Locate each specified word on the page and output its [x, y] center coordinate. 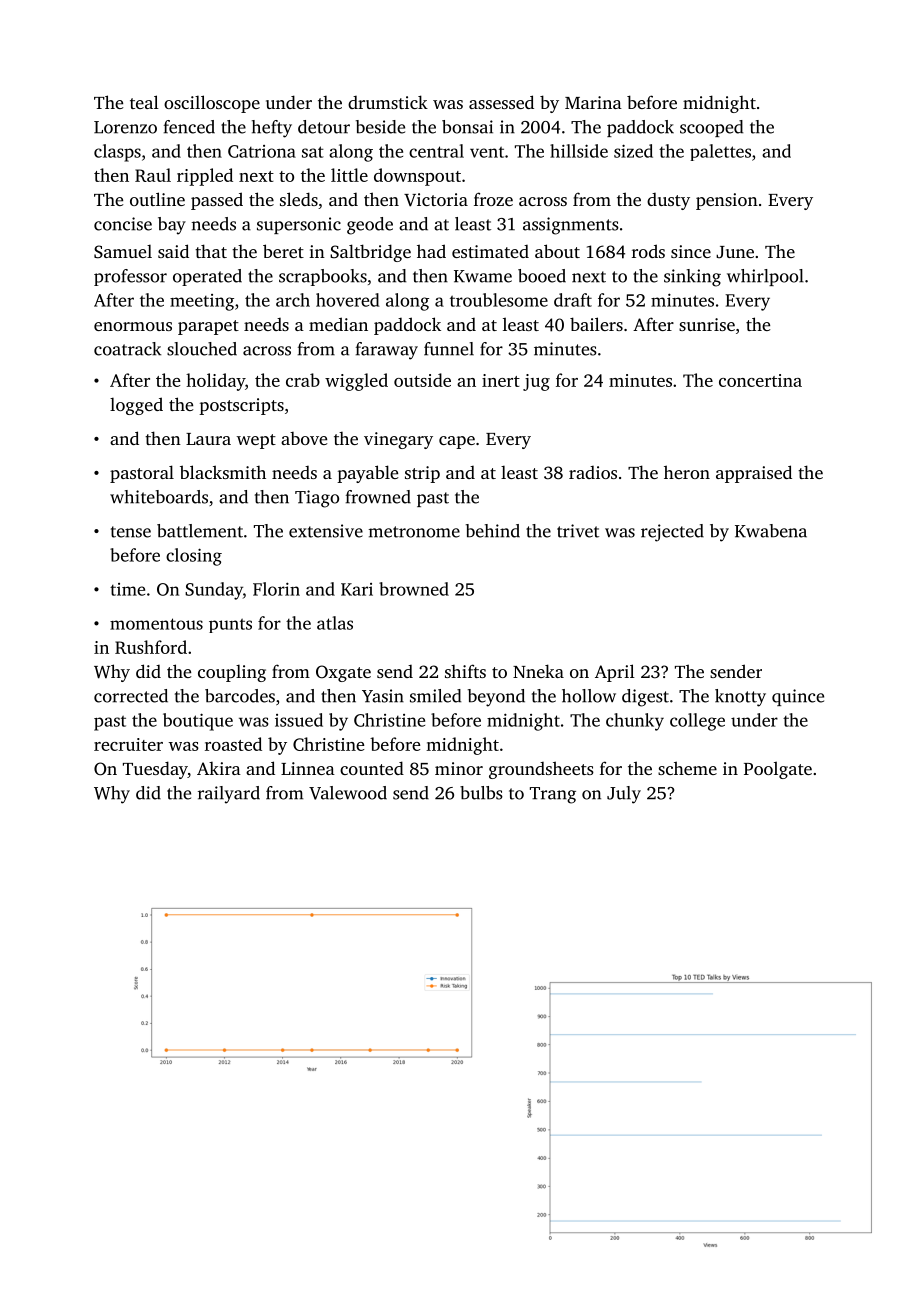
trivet [578, 531]
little [349, 175]
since [691, 251]
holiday [215, 382]
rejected [672, 533]
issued [299, 720]
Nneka [538, 671]
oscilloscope [212, 104]
